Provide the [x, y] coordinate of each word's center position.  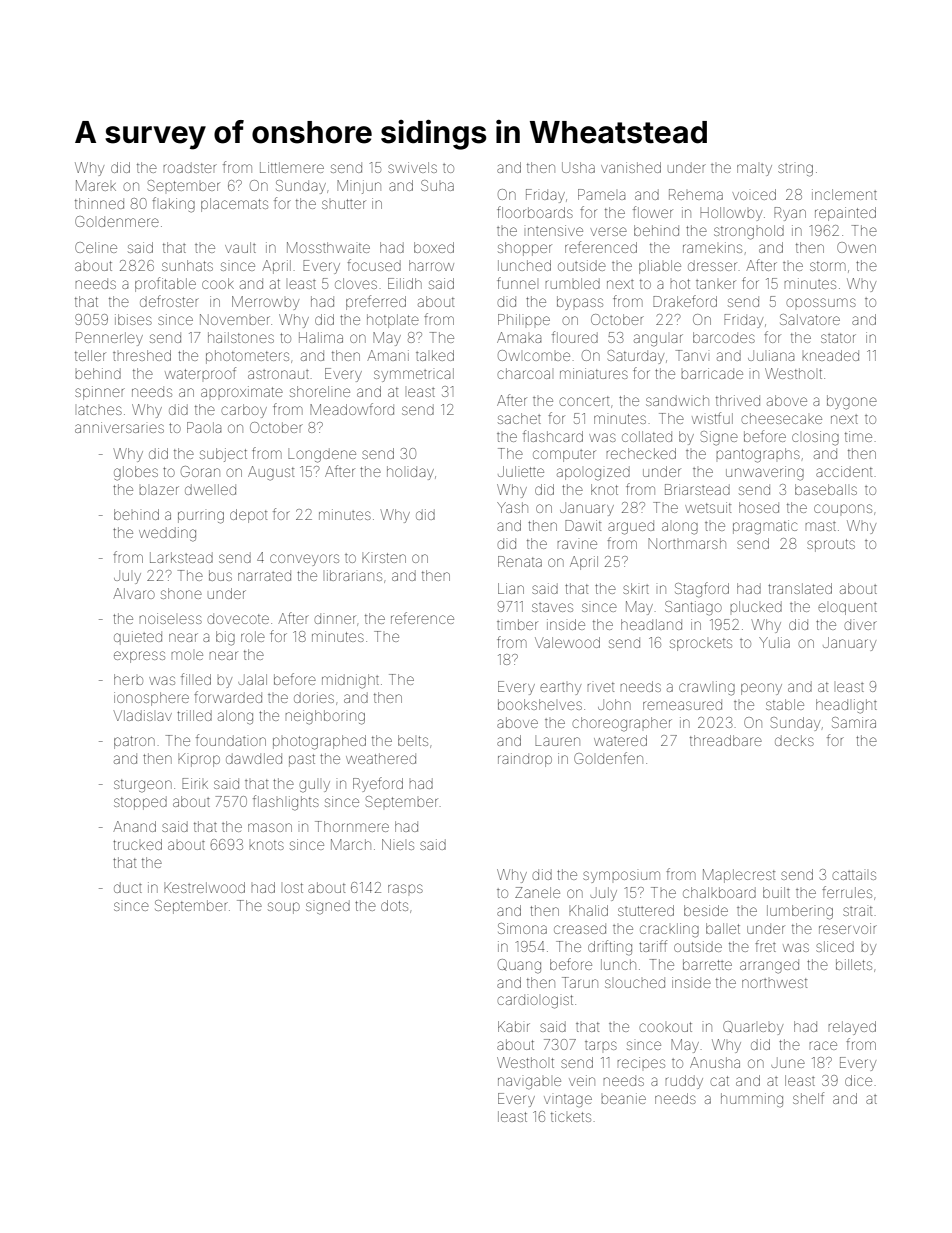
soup [284, 908]
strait [857, 911]
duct [128, 887]
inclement [844, 194]
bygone [852, 402]
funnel [516, 283]
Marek [96, 185]
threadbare [726, 740]
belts [413, 740]
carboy [244, 411]
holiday [410, 473]
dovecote [238, 618]
